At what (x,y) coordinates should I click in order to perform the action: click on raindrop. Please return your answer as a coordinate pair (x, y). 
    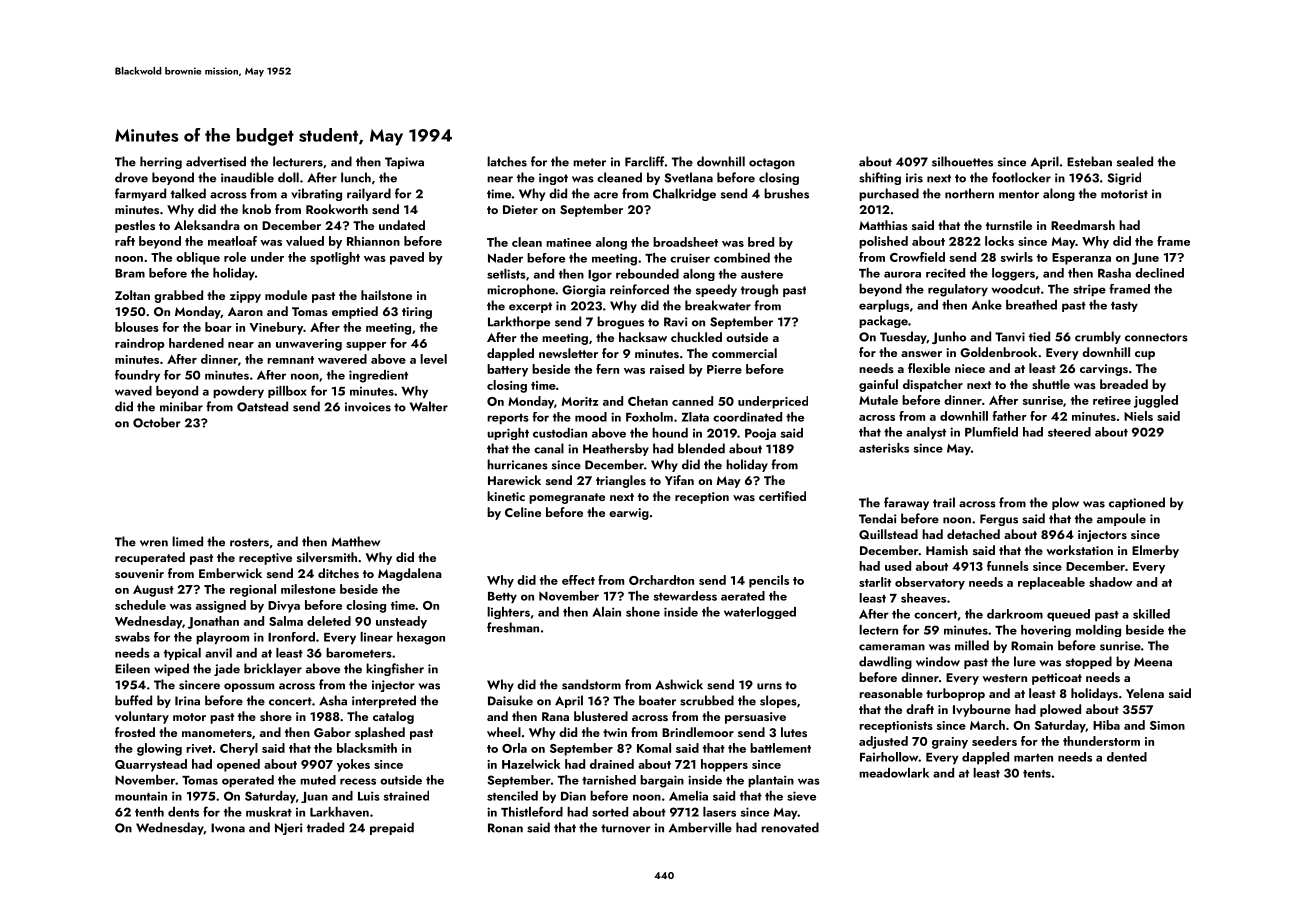
    Looking at the image, I should click on (139, 344).
